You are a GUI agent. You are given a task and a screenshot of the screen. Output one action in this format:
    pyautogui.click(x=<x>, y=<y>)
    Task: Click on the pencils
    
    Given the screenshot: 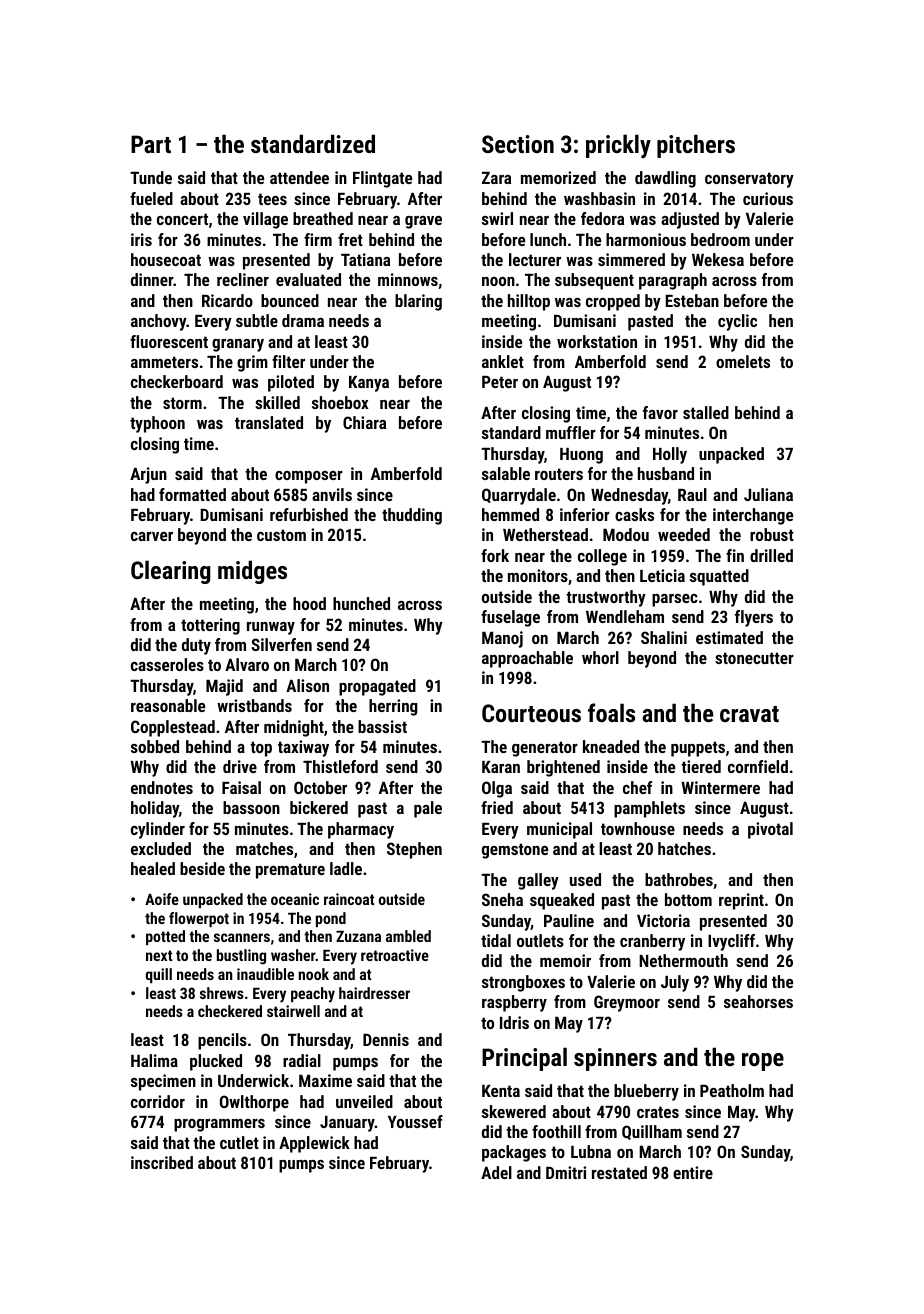 What is the action you would take?
    pyautogui.click(x=222, y=1041)
